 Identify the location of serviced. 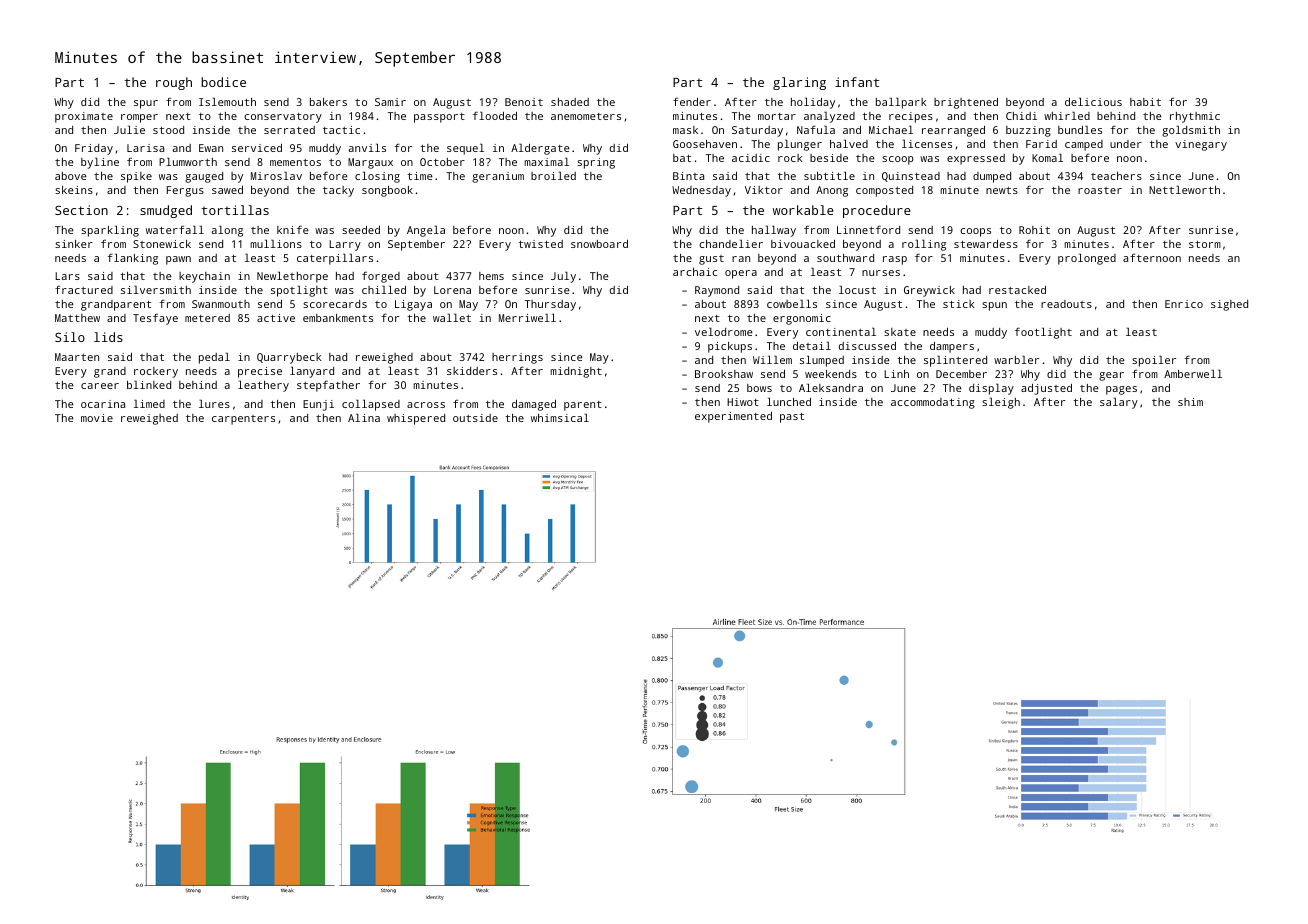
(257, 148).
